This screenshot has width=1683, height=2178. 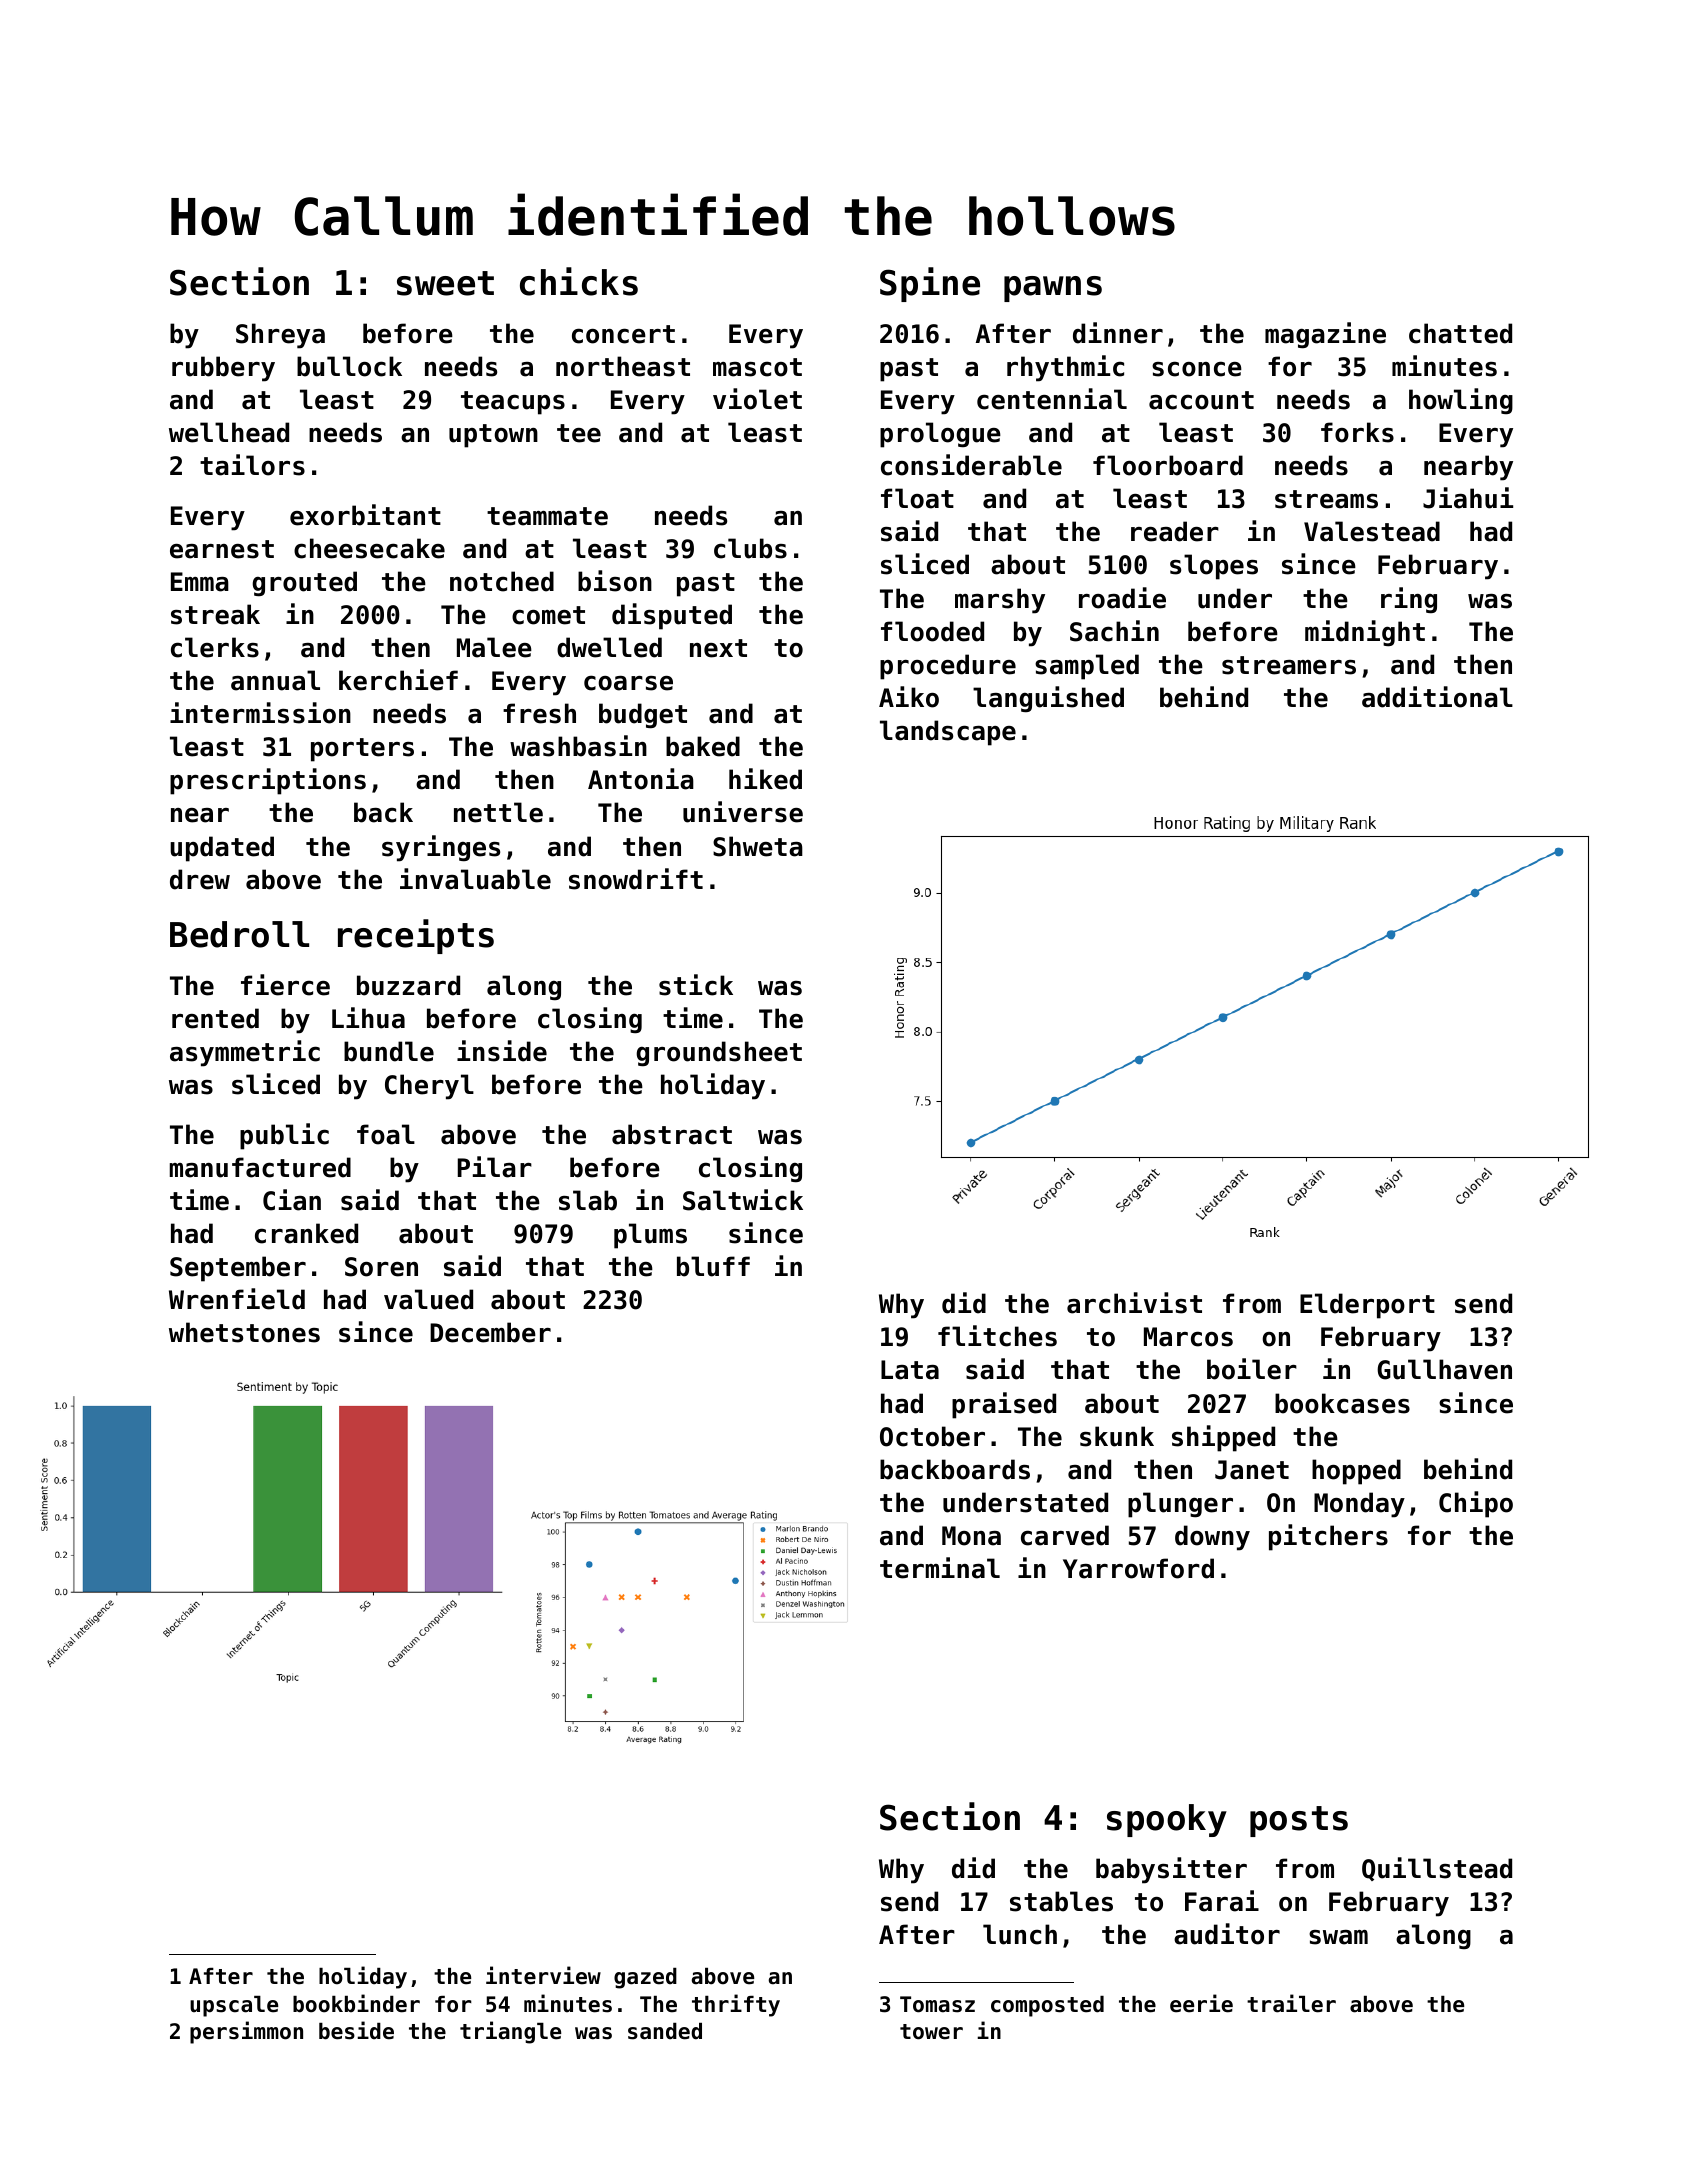 What do you see at coordinates (1134, 1303) in the screenshot?
I see `archivist` at bounding box center [1134, 1303].
